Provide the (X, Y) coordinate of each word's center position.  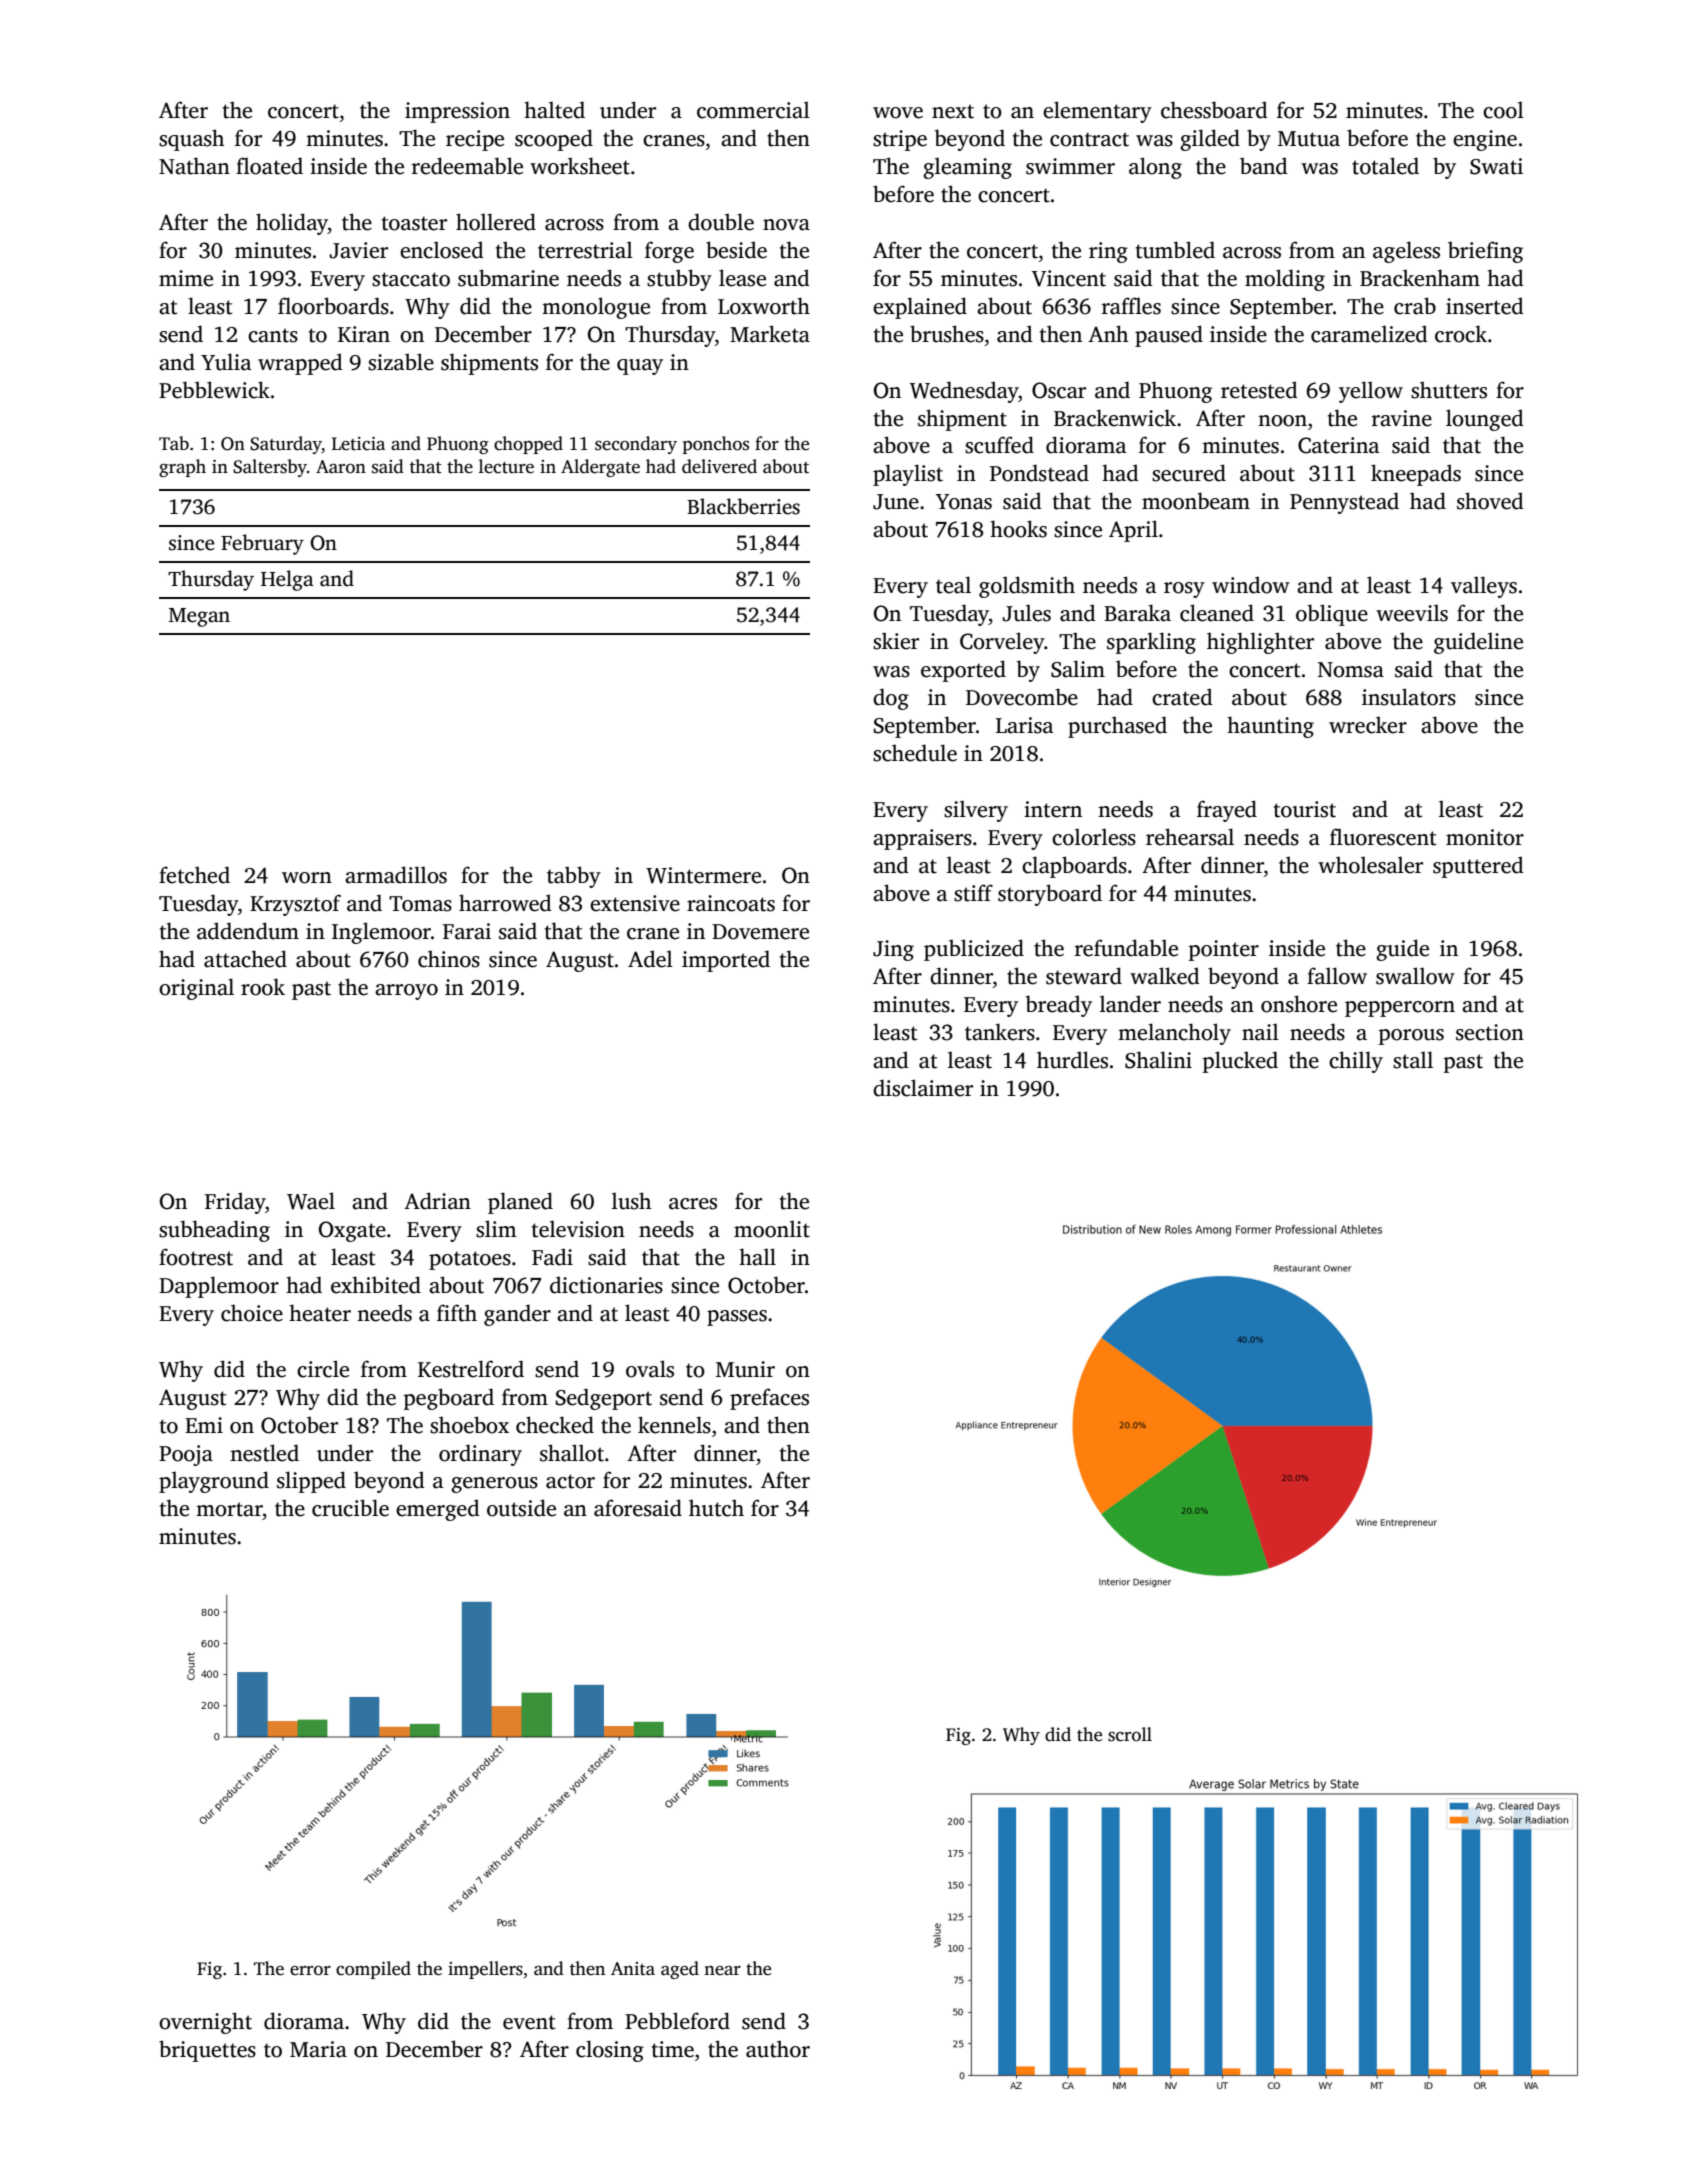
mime (186, 278)
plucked (1240, 1062)
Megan (199, 617)
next (953, 111)
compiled (373, 1970)
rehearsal (1190, 837)
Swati (1496, 166)
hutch (716, 1508)
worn (307, 878)
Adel (650, 959)
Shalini (1158, 1060)
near (722, 1971)
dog (891, 699)
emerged (438, 1510)
